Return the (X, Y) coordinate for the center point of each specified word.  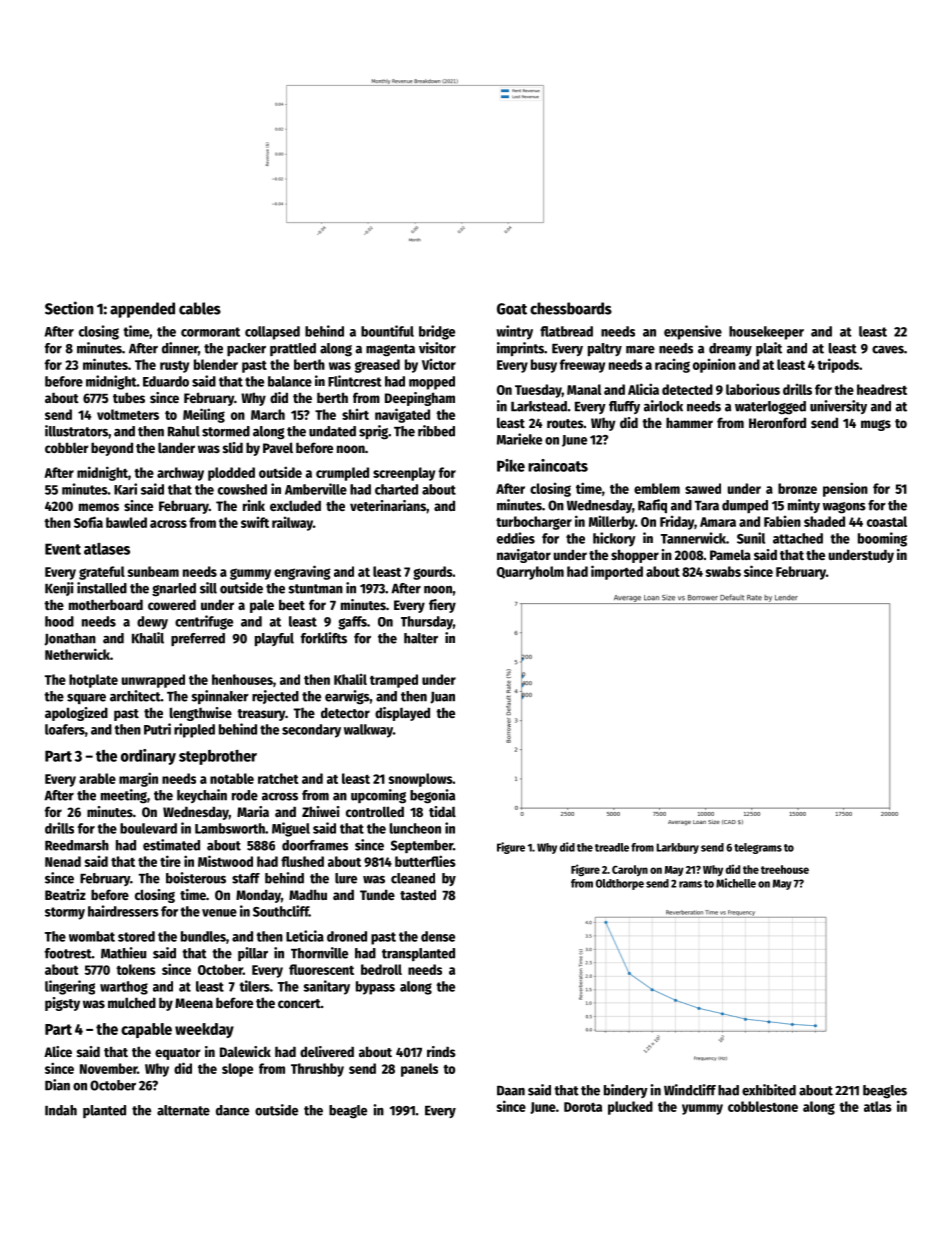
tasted (418, 894)
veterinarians (388, 505)
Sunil (751, 538)
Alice (58, 1051)
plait (769, 349)
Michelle (736, 883)
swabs (723, 571)
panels (419, 1070)
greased (377, 366)
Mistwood (225, 861)
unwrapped (153, 681)
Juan (442, 698)
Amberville (316, 489)
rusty (174, 366)
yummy (702, 1109)
